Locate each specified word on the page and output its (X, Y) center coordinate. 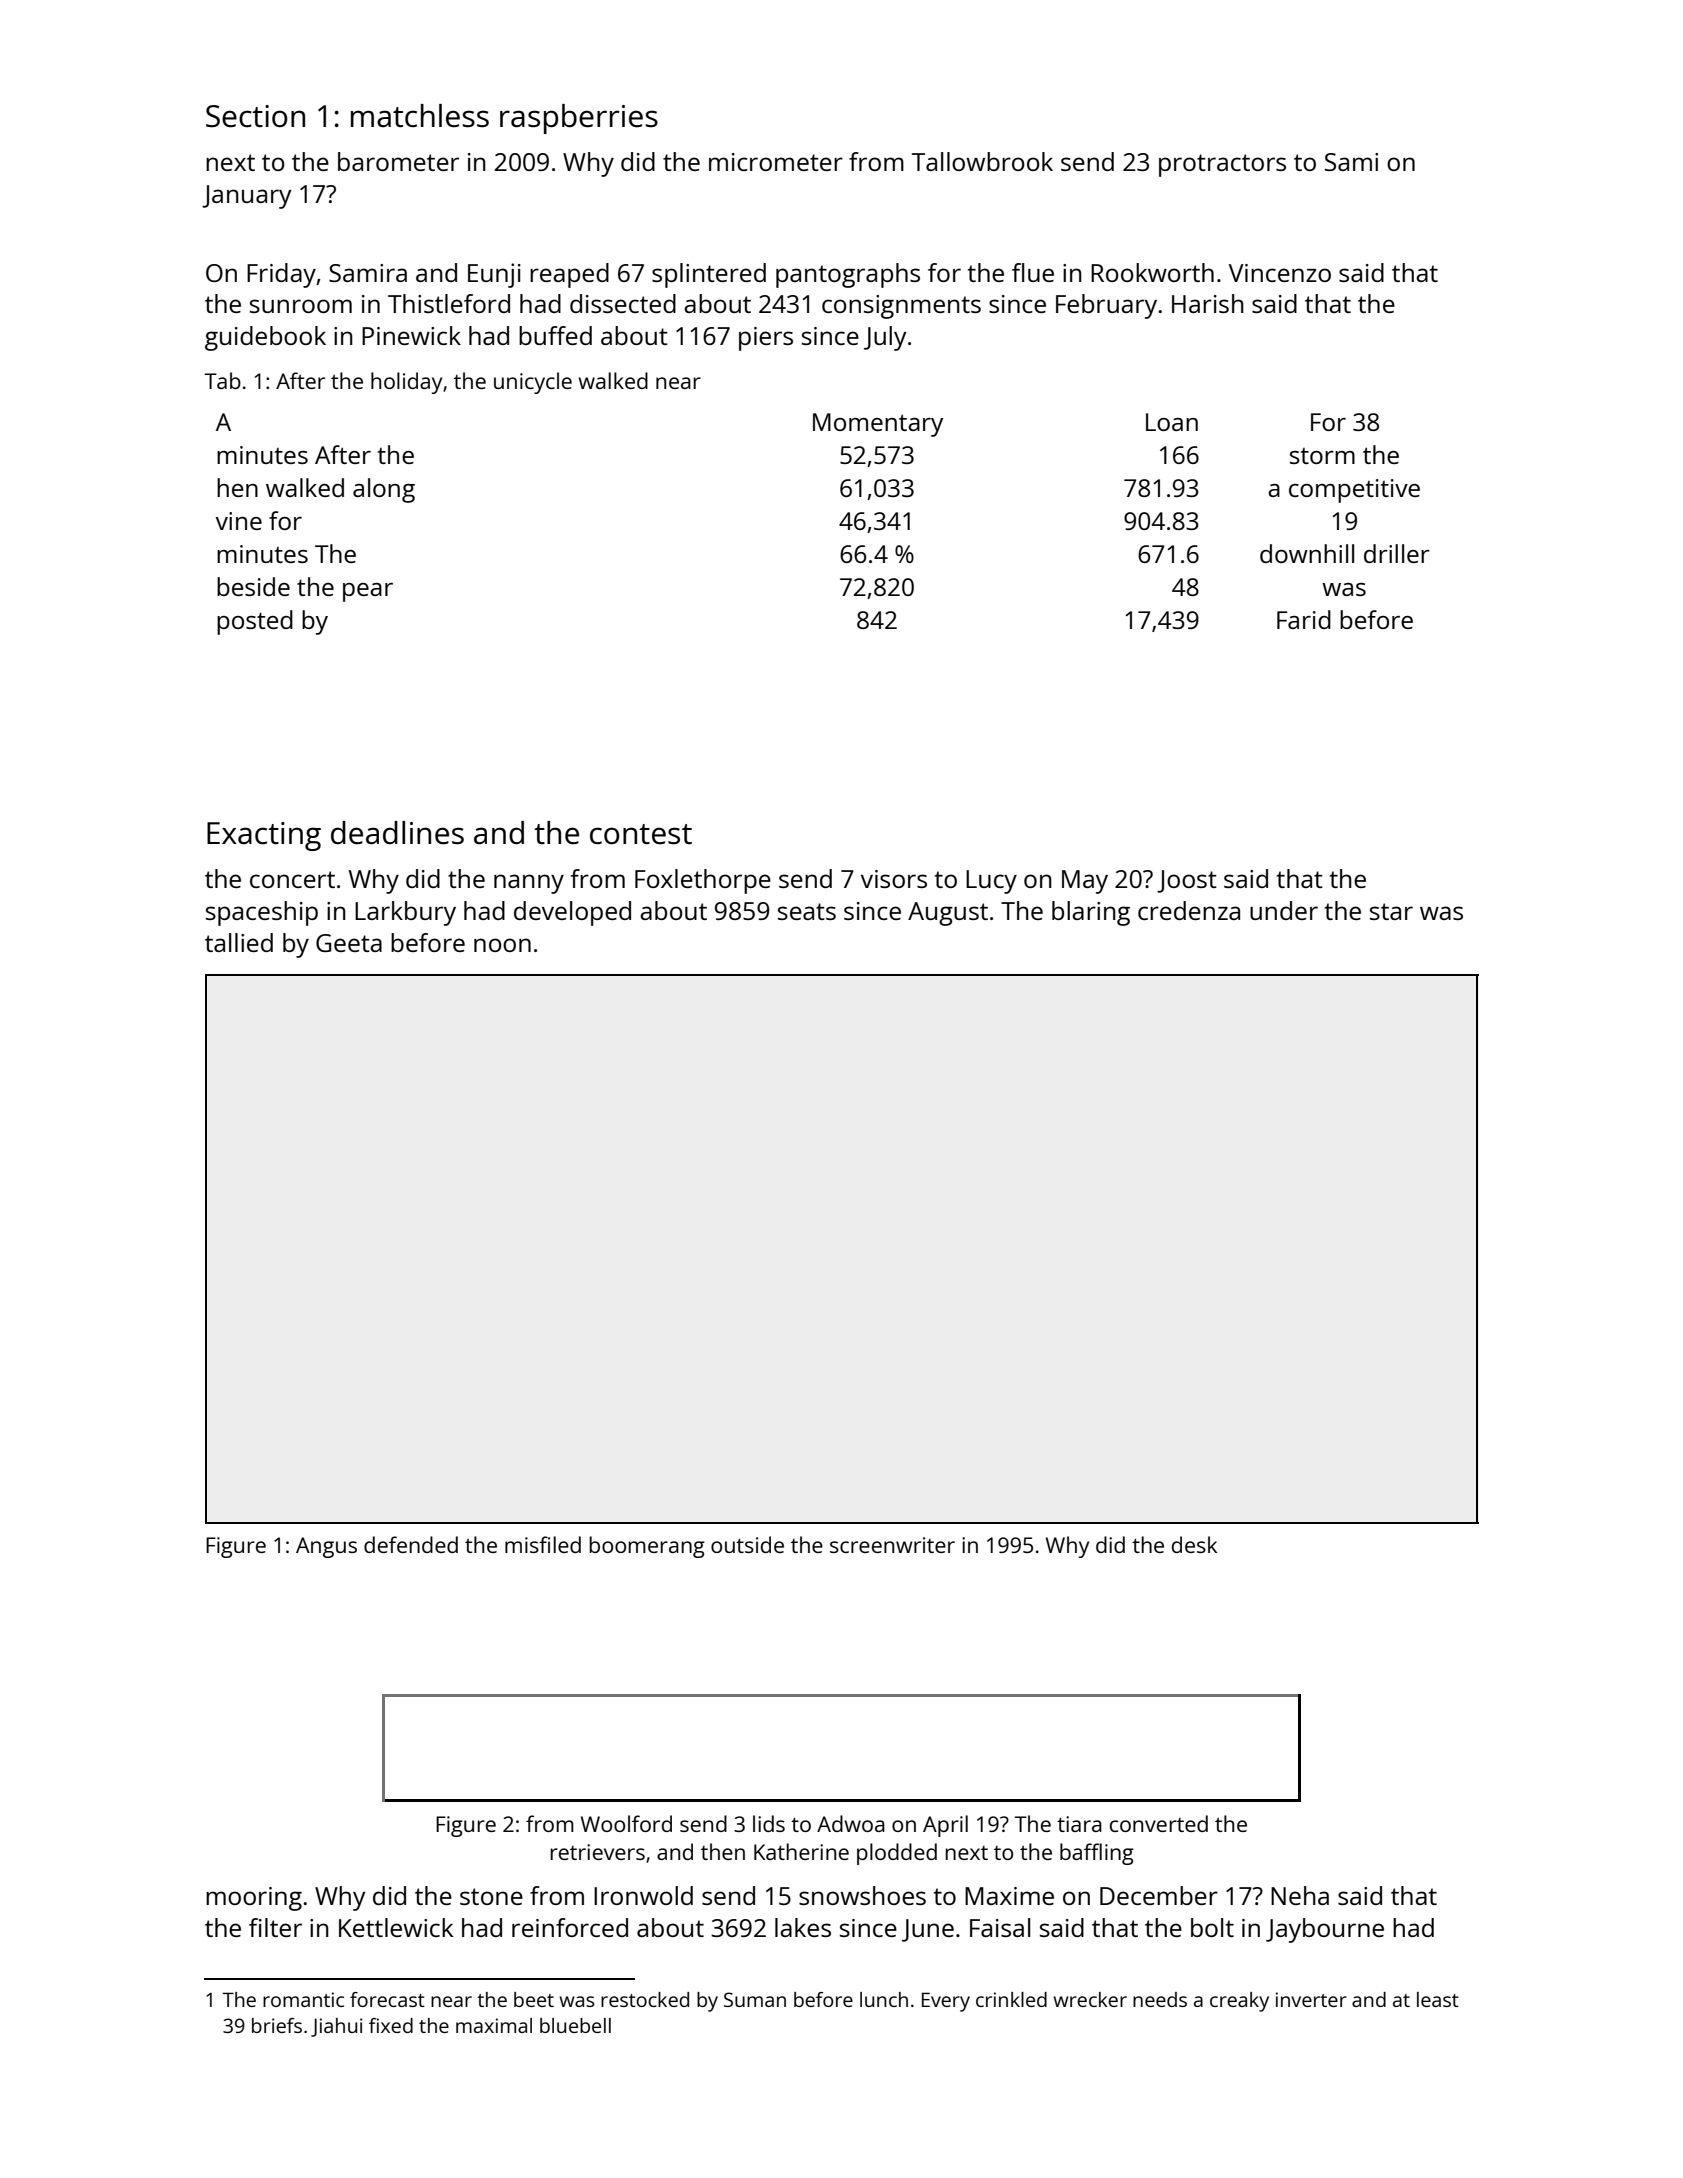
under (1284, 910)
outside (747, 1544)
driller (1397, 553)
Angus (326, 1547)
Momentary (878, 425)
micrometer (776, 162)
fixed (391, 2025)
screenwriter (892, 1545)
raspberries (579, 119)
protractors (1222, 165)
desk (1194, 1544)
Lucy (991, 882)
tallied (239, 942)
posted (255, 622)
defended (411, 1544)
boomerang (647, 1547)
